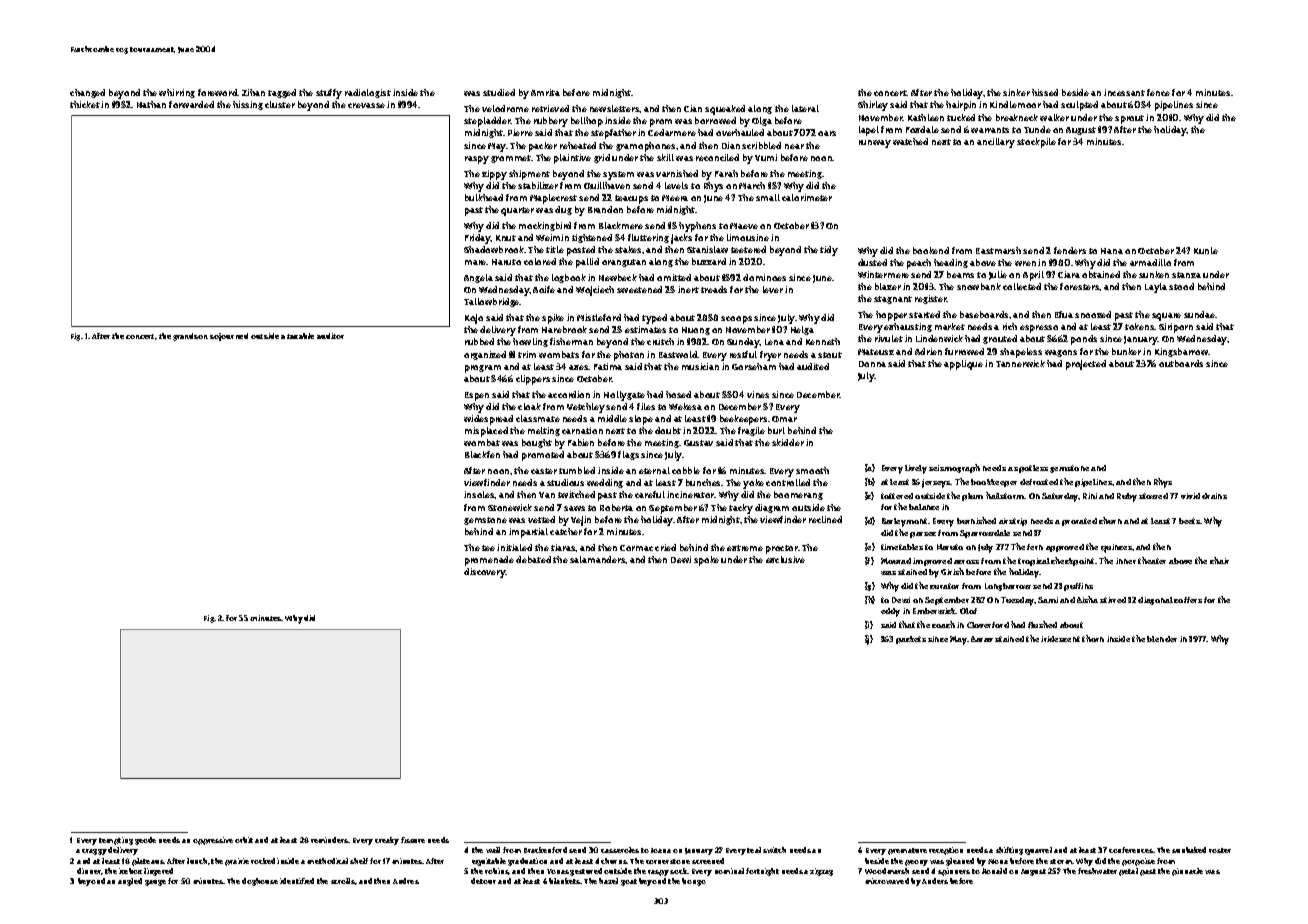  What do you see at coordinates (368, 93) in the page?
I see `radiologist` at bounding box center [368, 93].
